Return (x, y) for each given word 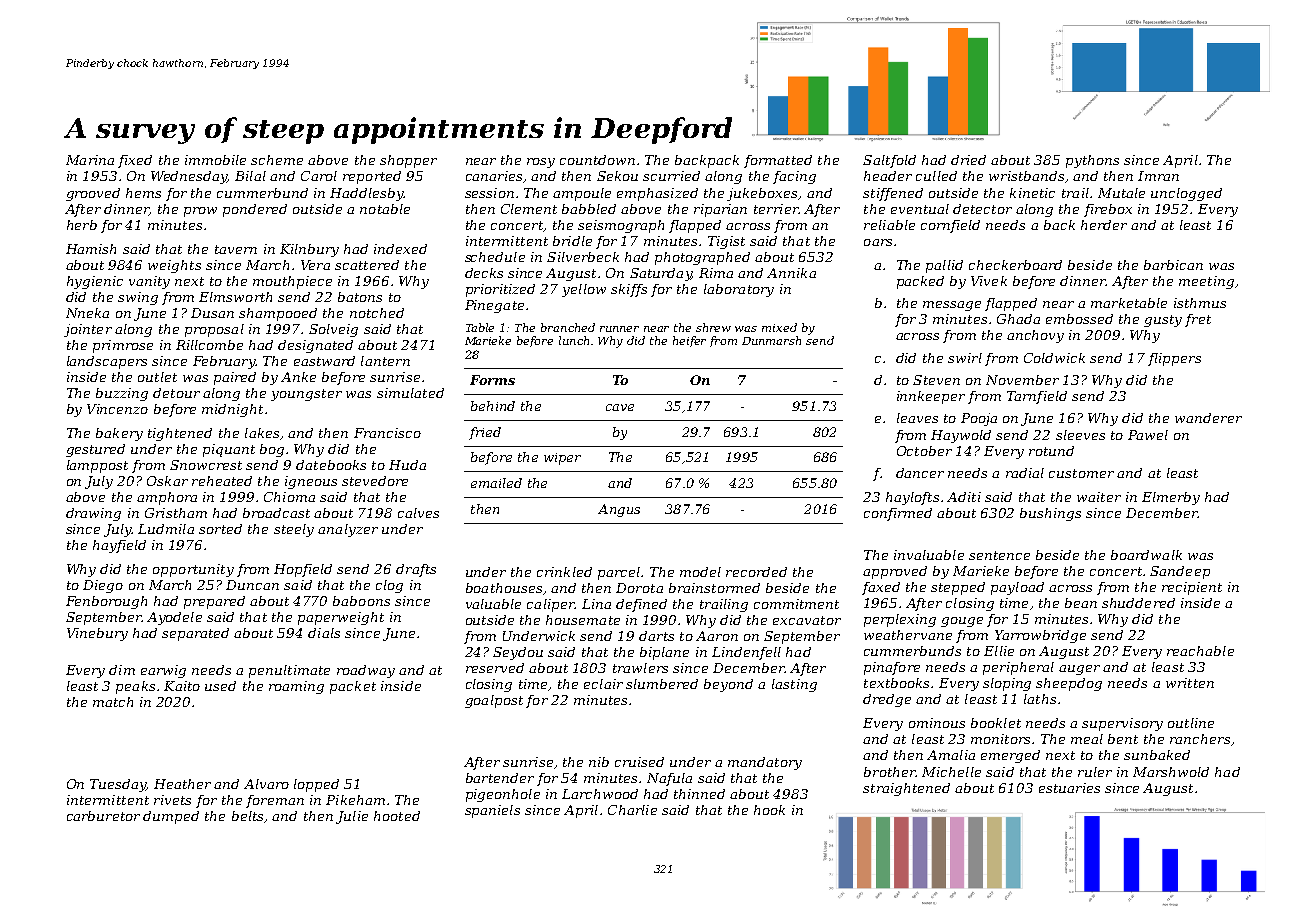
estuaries (1069, 788)
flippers (1174, 359)
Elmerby (1171, 498)
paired (235, 378)
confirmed (898, 514)
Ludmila (166, 529)
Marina (90, 160)
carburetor (103, 816)
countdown (597, 160)
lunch (574, 340)
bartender (500, 778)
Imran (1158, 176)
